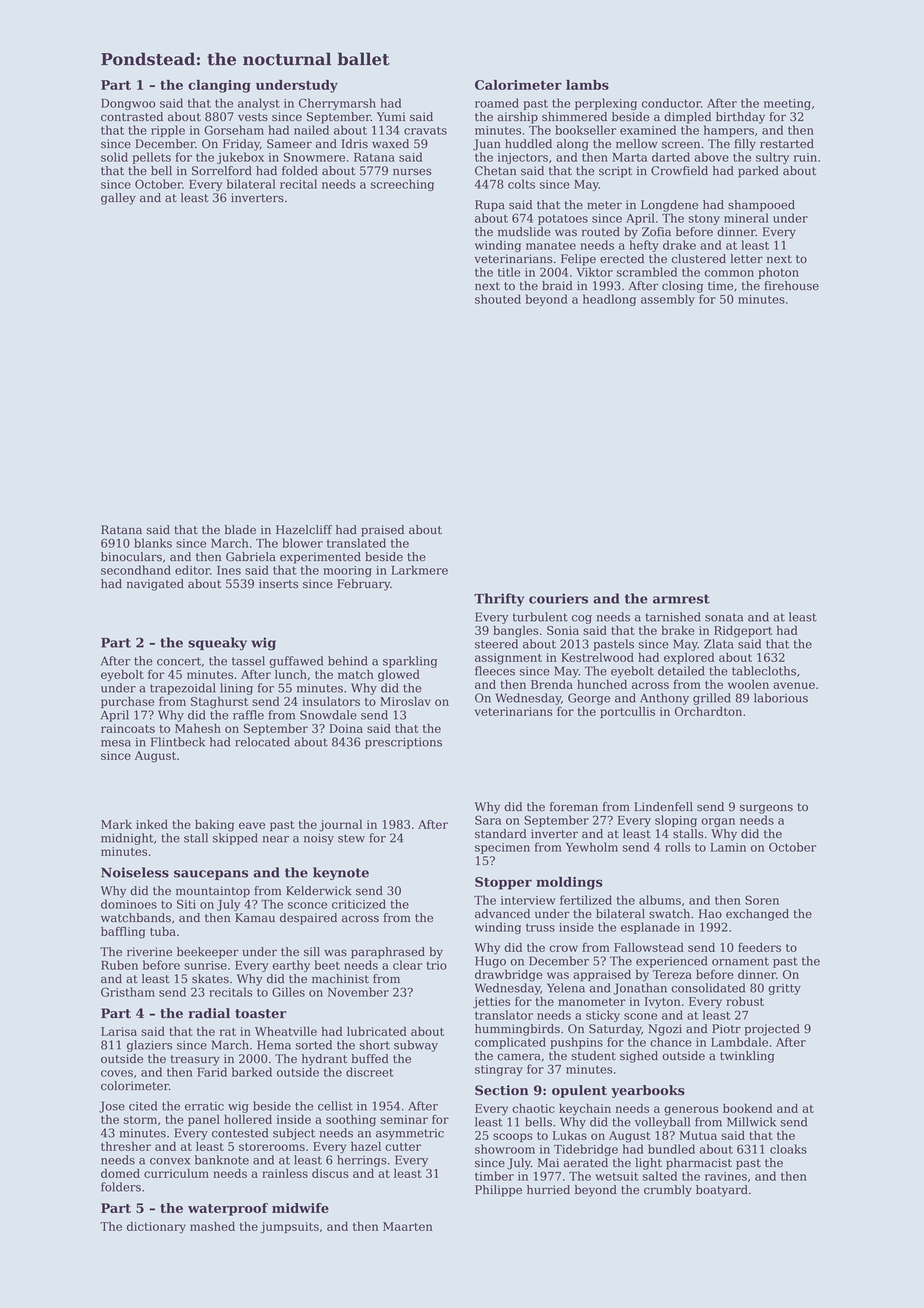 The width and height of the screenshot is (924, 1308). I want to click on Maarten, so click(408, 1226).
